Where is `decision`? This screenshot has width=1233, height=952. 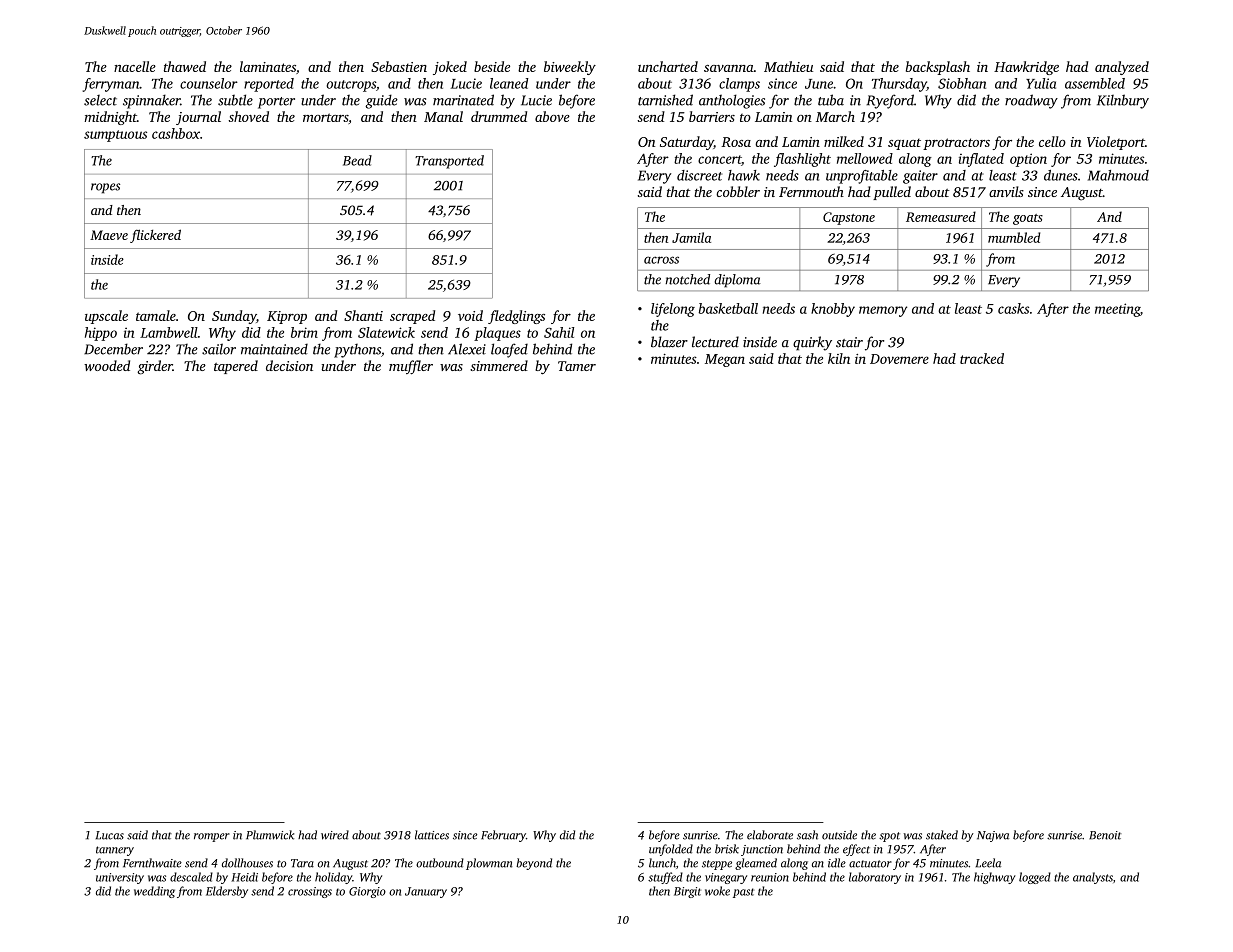 decision is located at coordinates (289, 365).
